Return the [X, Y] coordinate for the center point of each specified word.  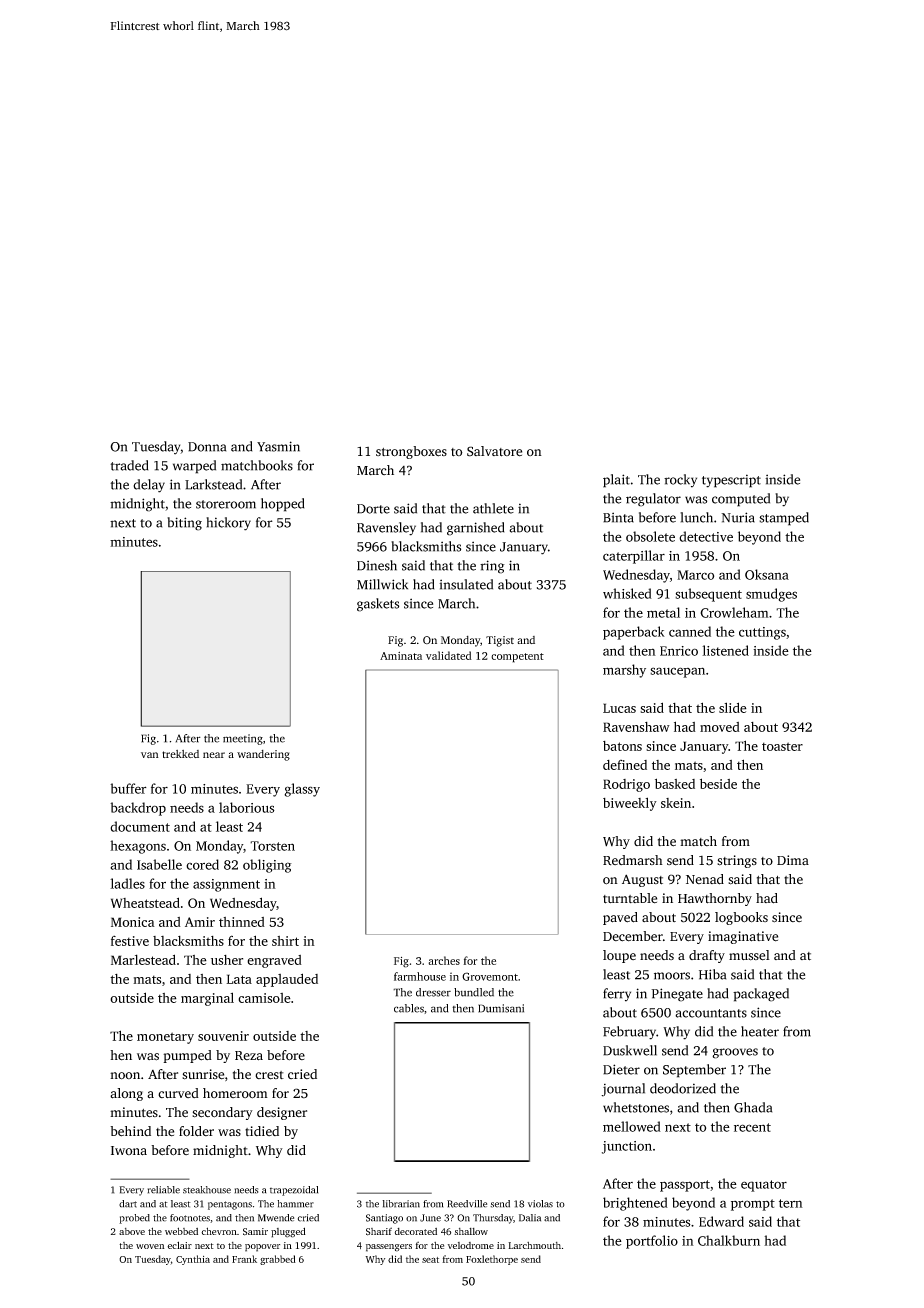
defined [625, 765]
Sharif [379, 1231]
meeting [243, 739]
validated [449, 655]
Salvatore [494, 451]
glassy [302, 790]
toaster [782, 746]
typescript [731, 481]
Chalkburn [729, 1240]
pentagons [230, 1205]
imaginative [743, 937]
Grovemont [490, 976]
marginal [207, 999]
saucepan [677, 672]
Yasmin [278, 446]
